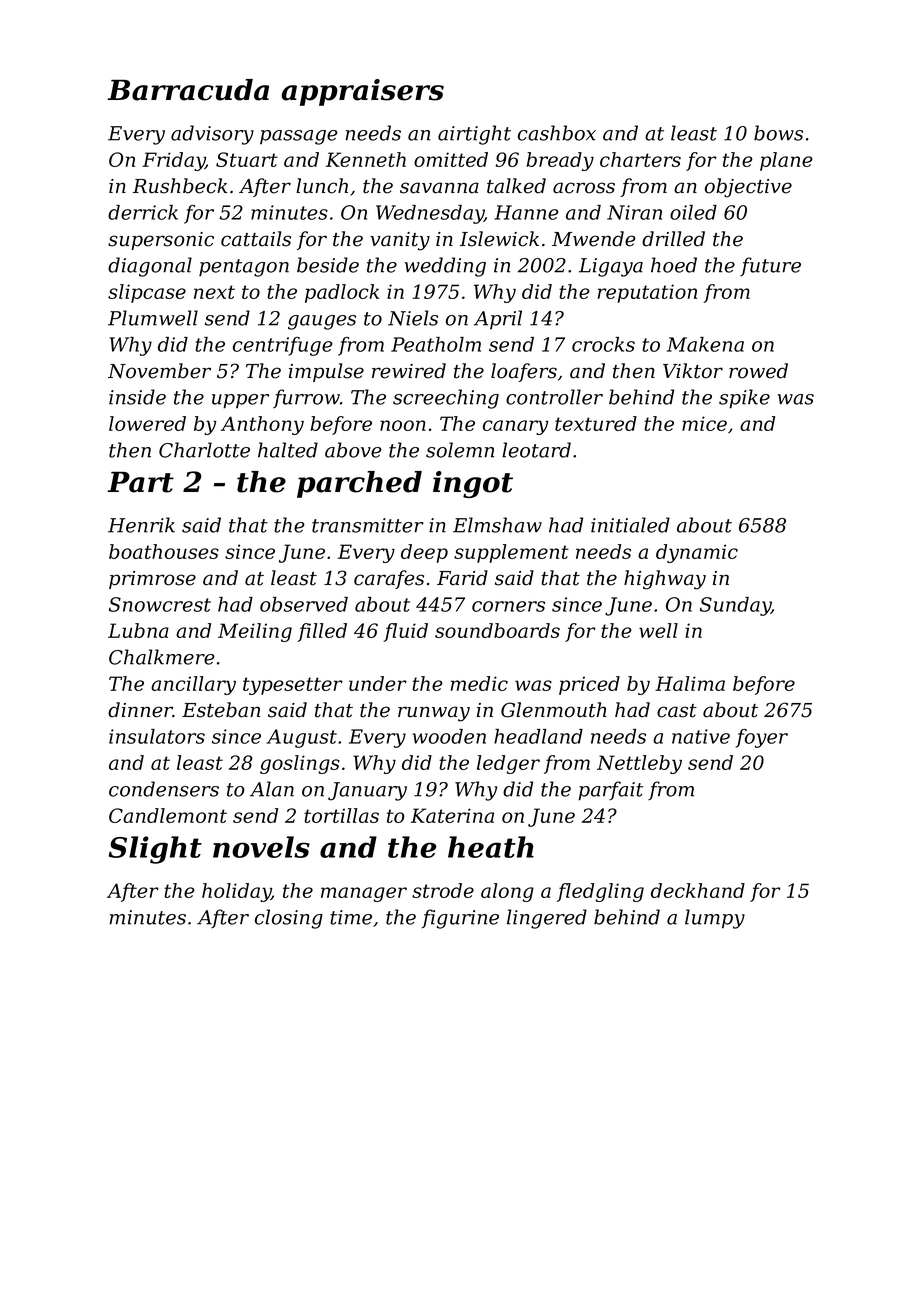  Describe the element at coordinates (289, 919) in the screenshot. I see `closing` at that location.
